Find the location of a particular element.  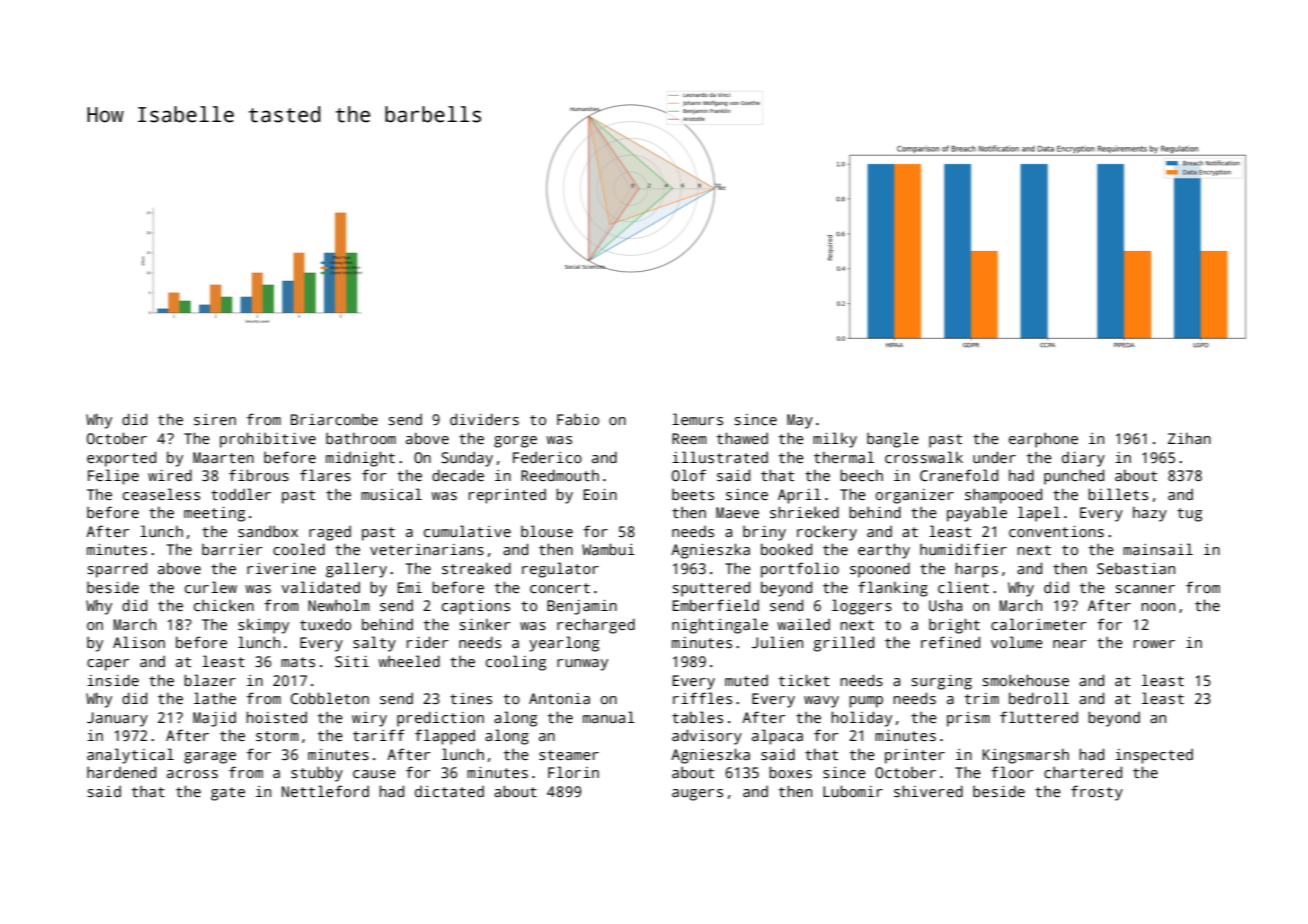

briny is located at coordinates (764, 533).
